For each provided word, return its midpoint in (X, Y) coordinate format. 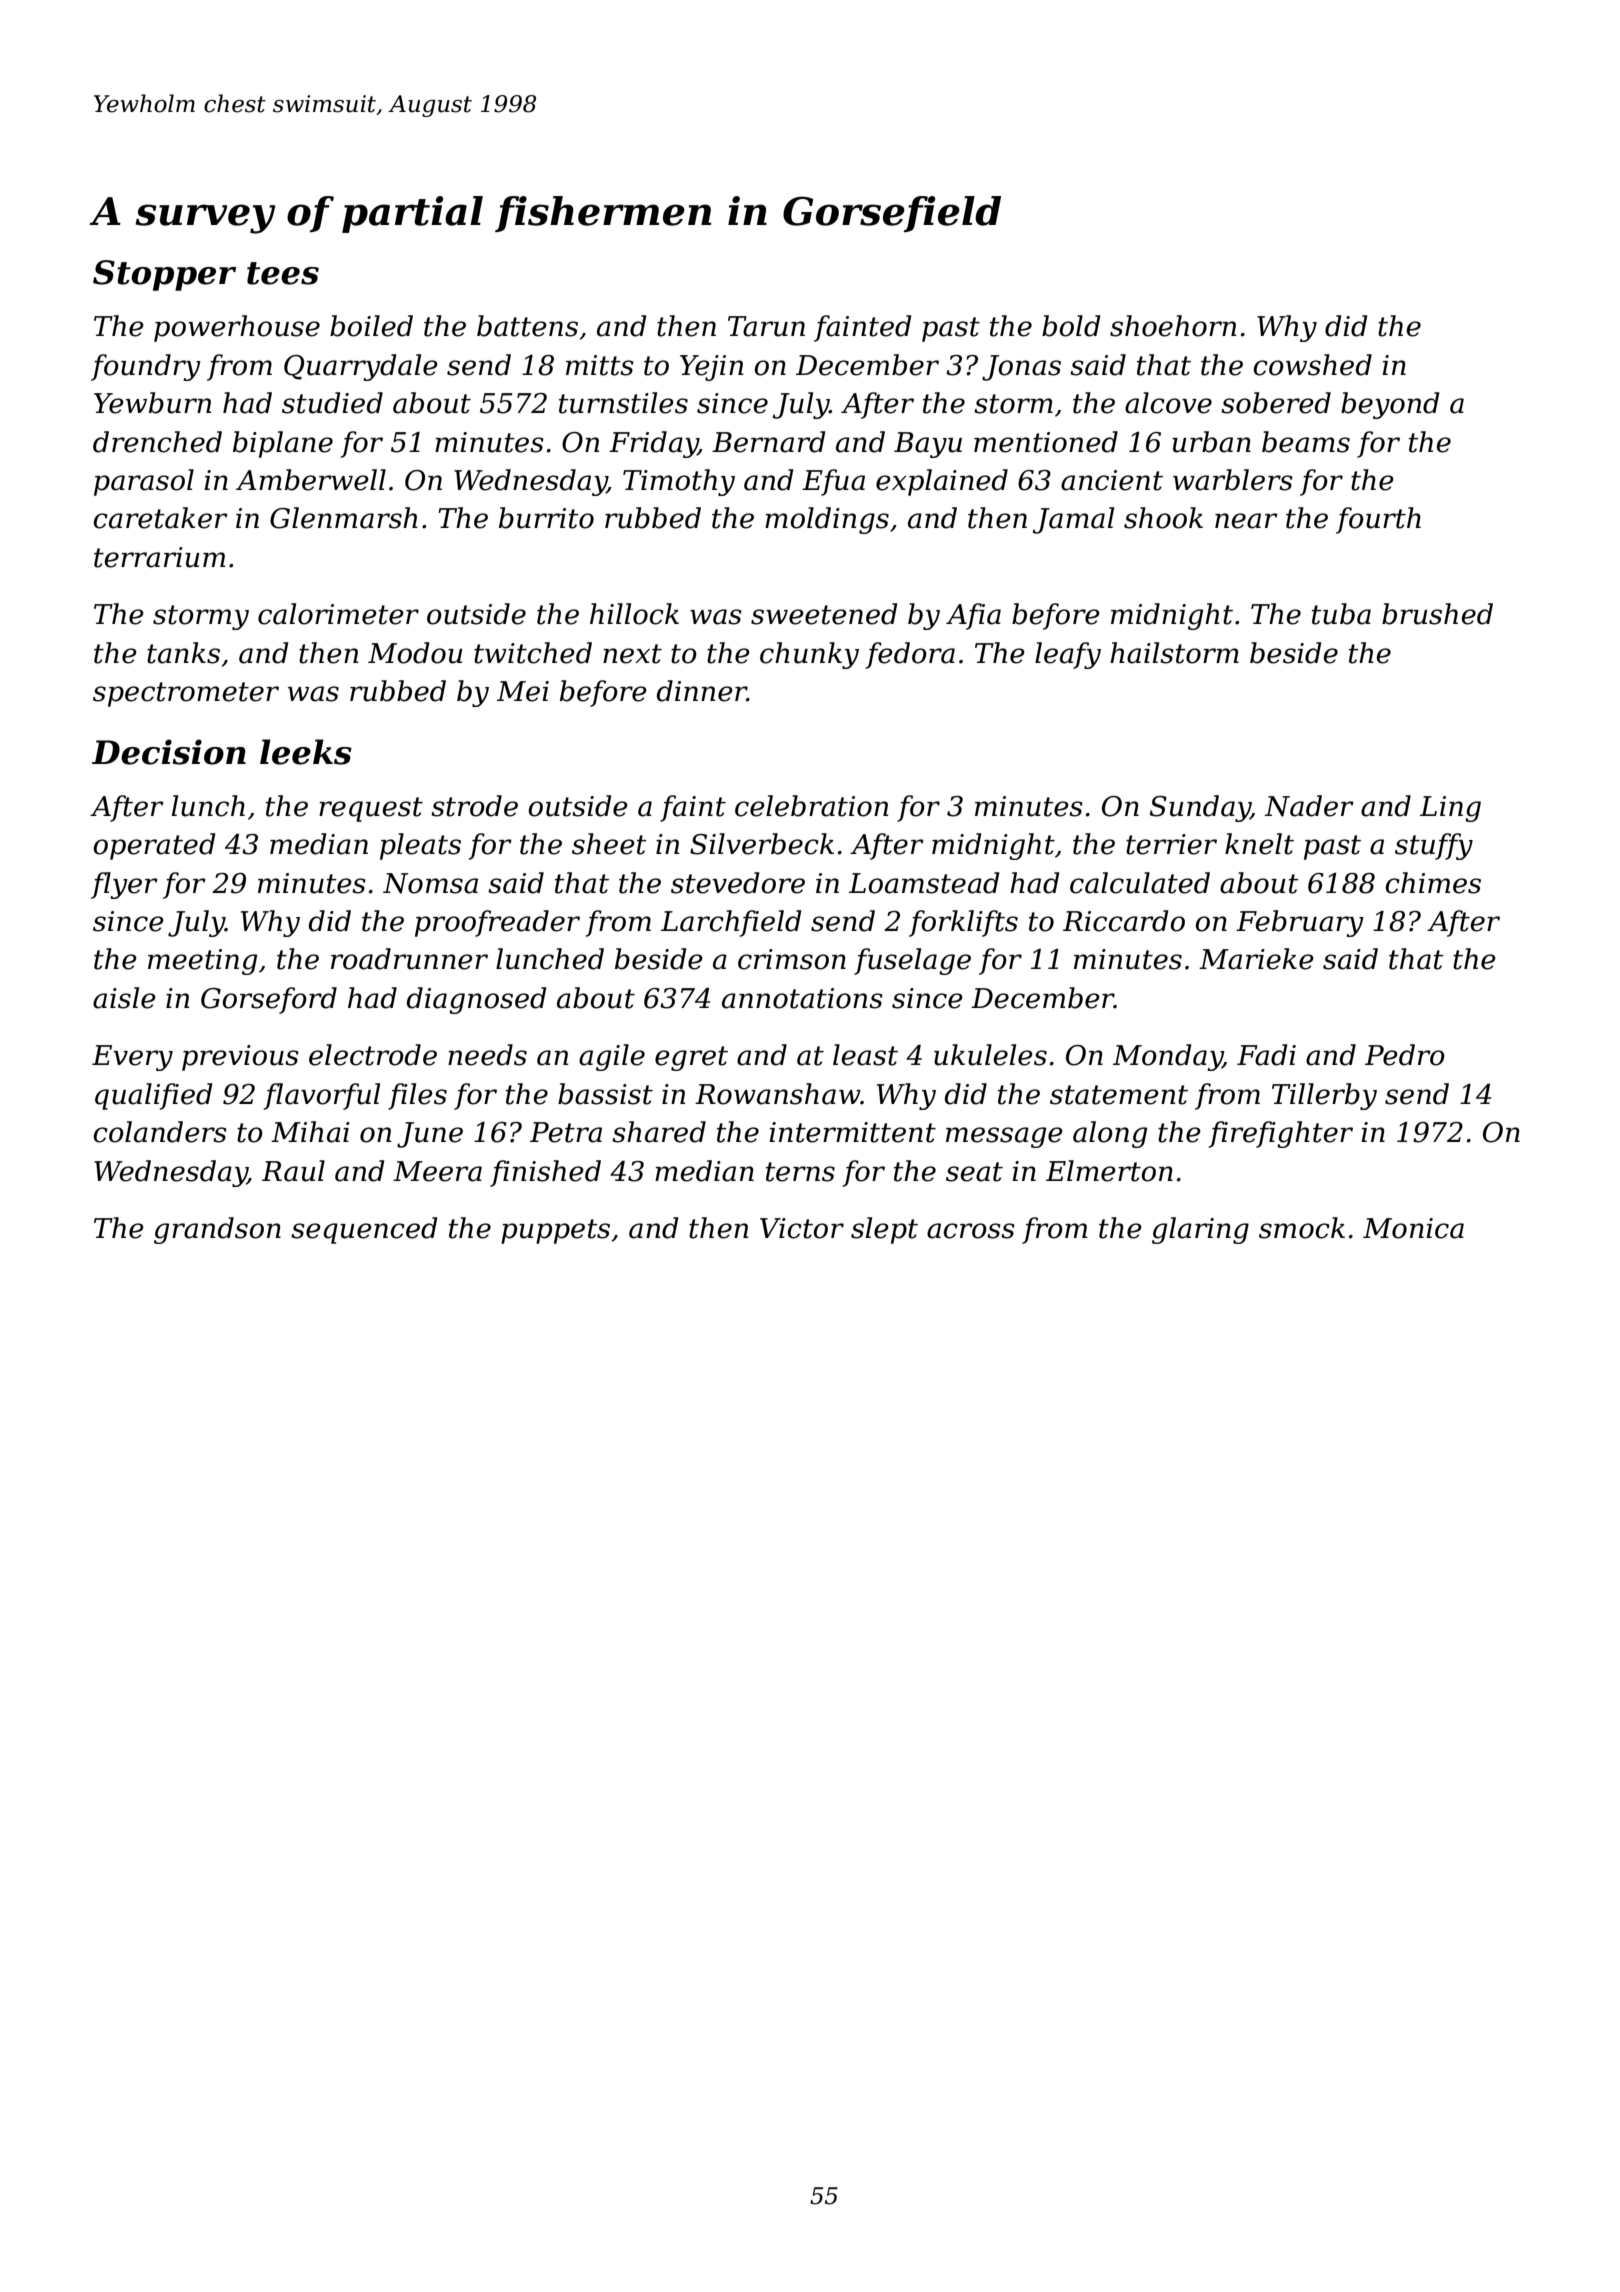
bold (1071, 326)
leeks (306, 752)
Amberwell (311, 480)
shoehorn (1173, 326)
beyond (1390, 405)
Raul (293, 1171)
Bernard (768, 442)
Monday (1168, 1057)
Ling (1450, 809)
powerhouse (237, 328)
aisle (124, 998)
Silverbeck (762, 844)
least (865, 1055)
